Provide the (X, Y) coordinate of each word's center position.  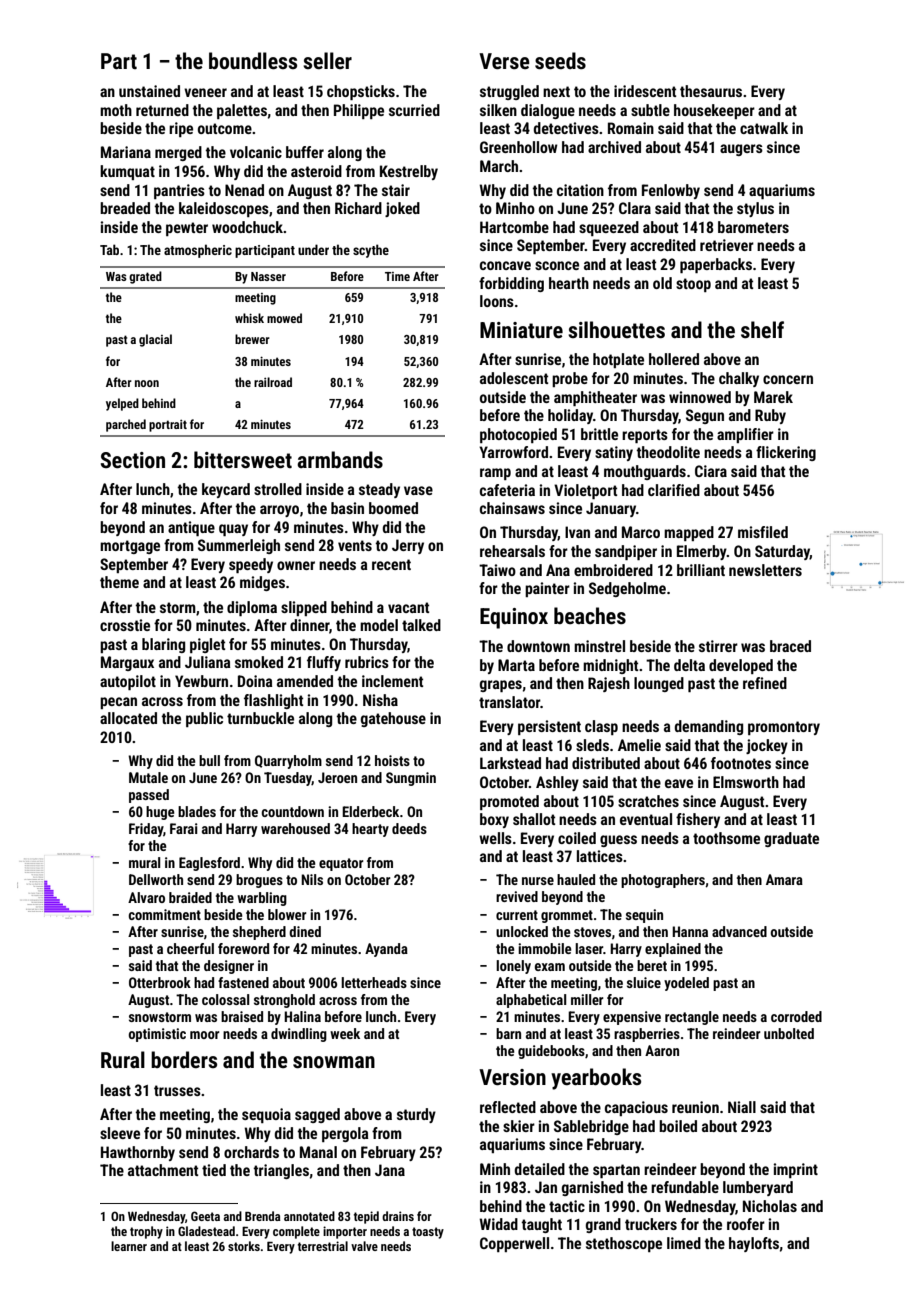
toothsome (726, 838)
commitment (164, 914)
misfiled (763, 532)
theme (119, 582)
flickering (786, 453)
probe (570, 379)
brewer (252, 339)
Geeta (205, 1216)
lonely (513, 967)
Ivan (577, 532)
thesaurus (711, 91)
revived (517, 896)
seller (327, 60)
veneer (205, 92)
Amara (784, 879)
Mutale (148, 777)
